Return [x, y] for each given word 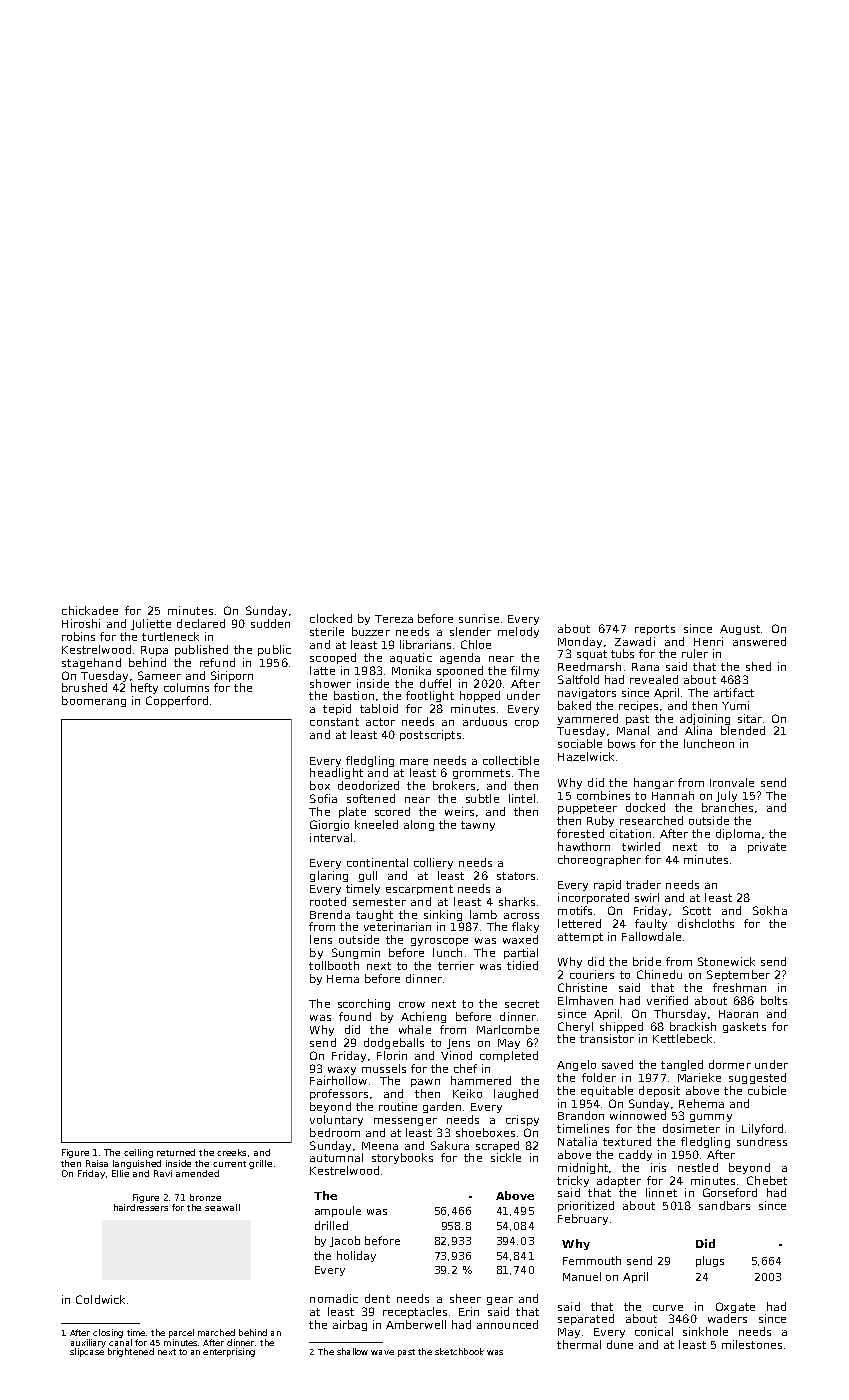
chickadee [90, 610]
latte [322, 670]
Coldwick [100, 1299]
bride [647, 961]
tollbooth [334, 965]
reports [655, 630]
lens [321, 939]
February [583, 1219]
